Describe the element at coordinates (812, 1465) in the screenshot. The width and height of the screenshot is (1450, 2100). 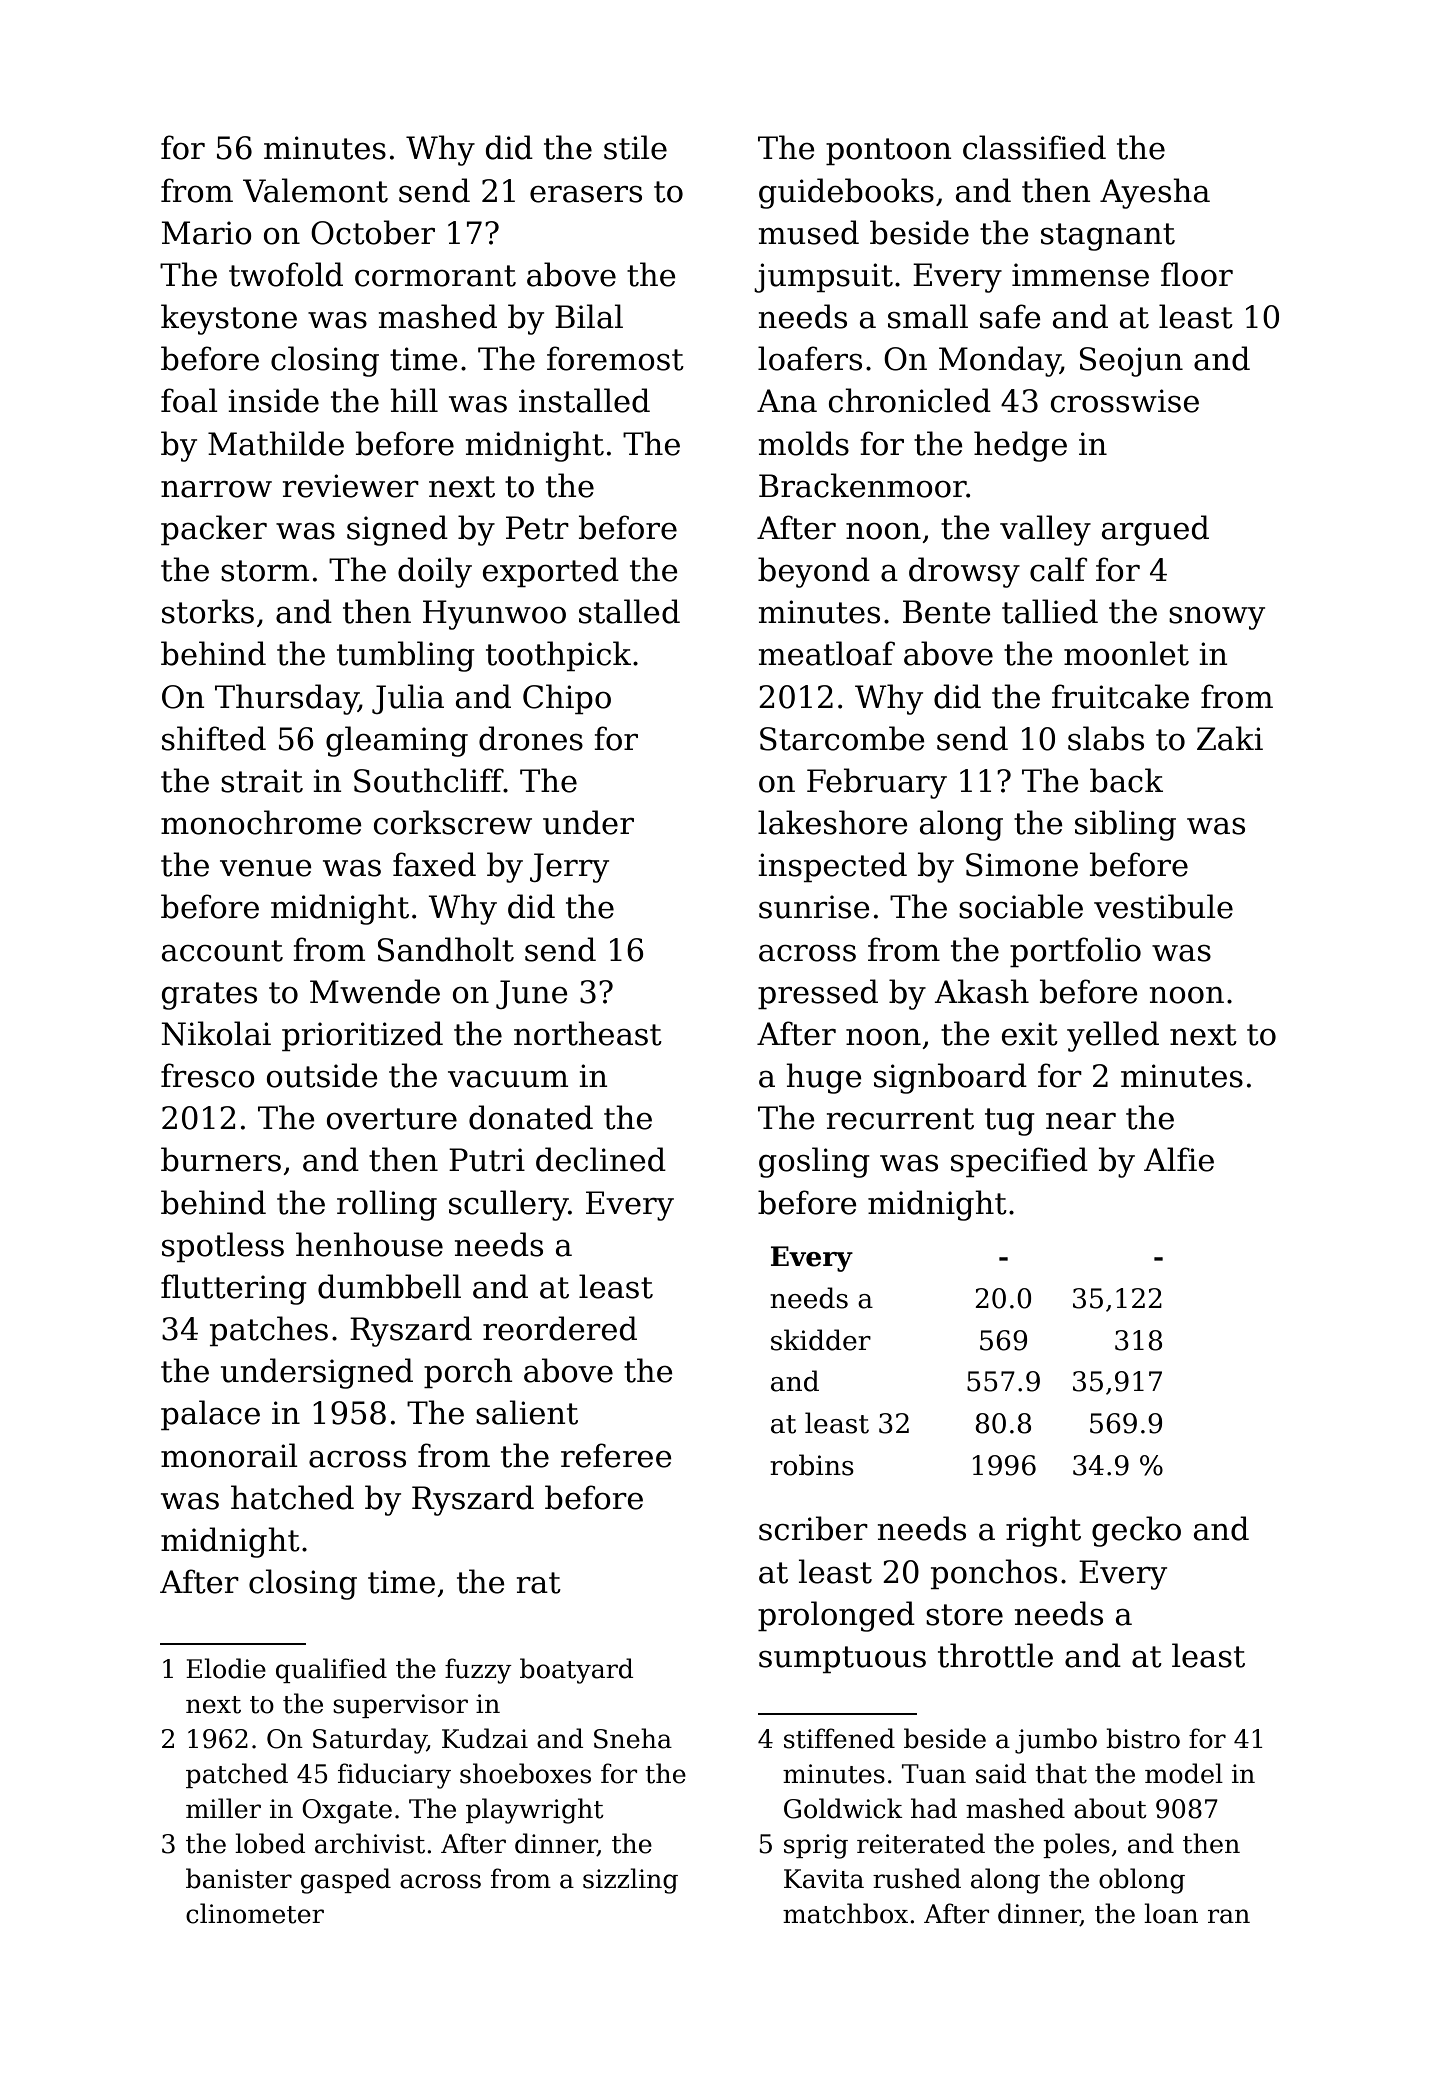
I see `robins` at that location.
